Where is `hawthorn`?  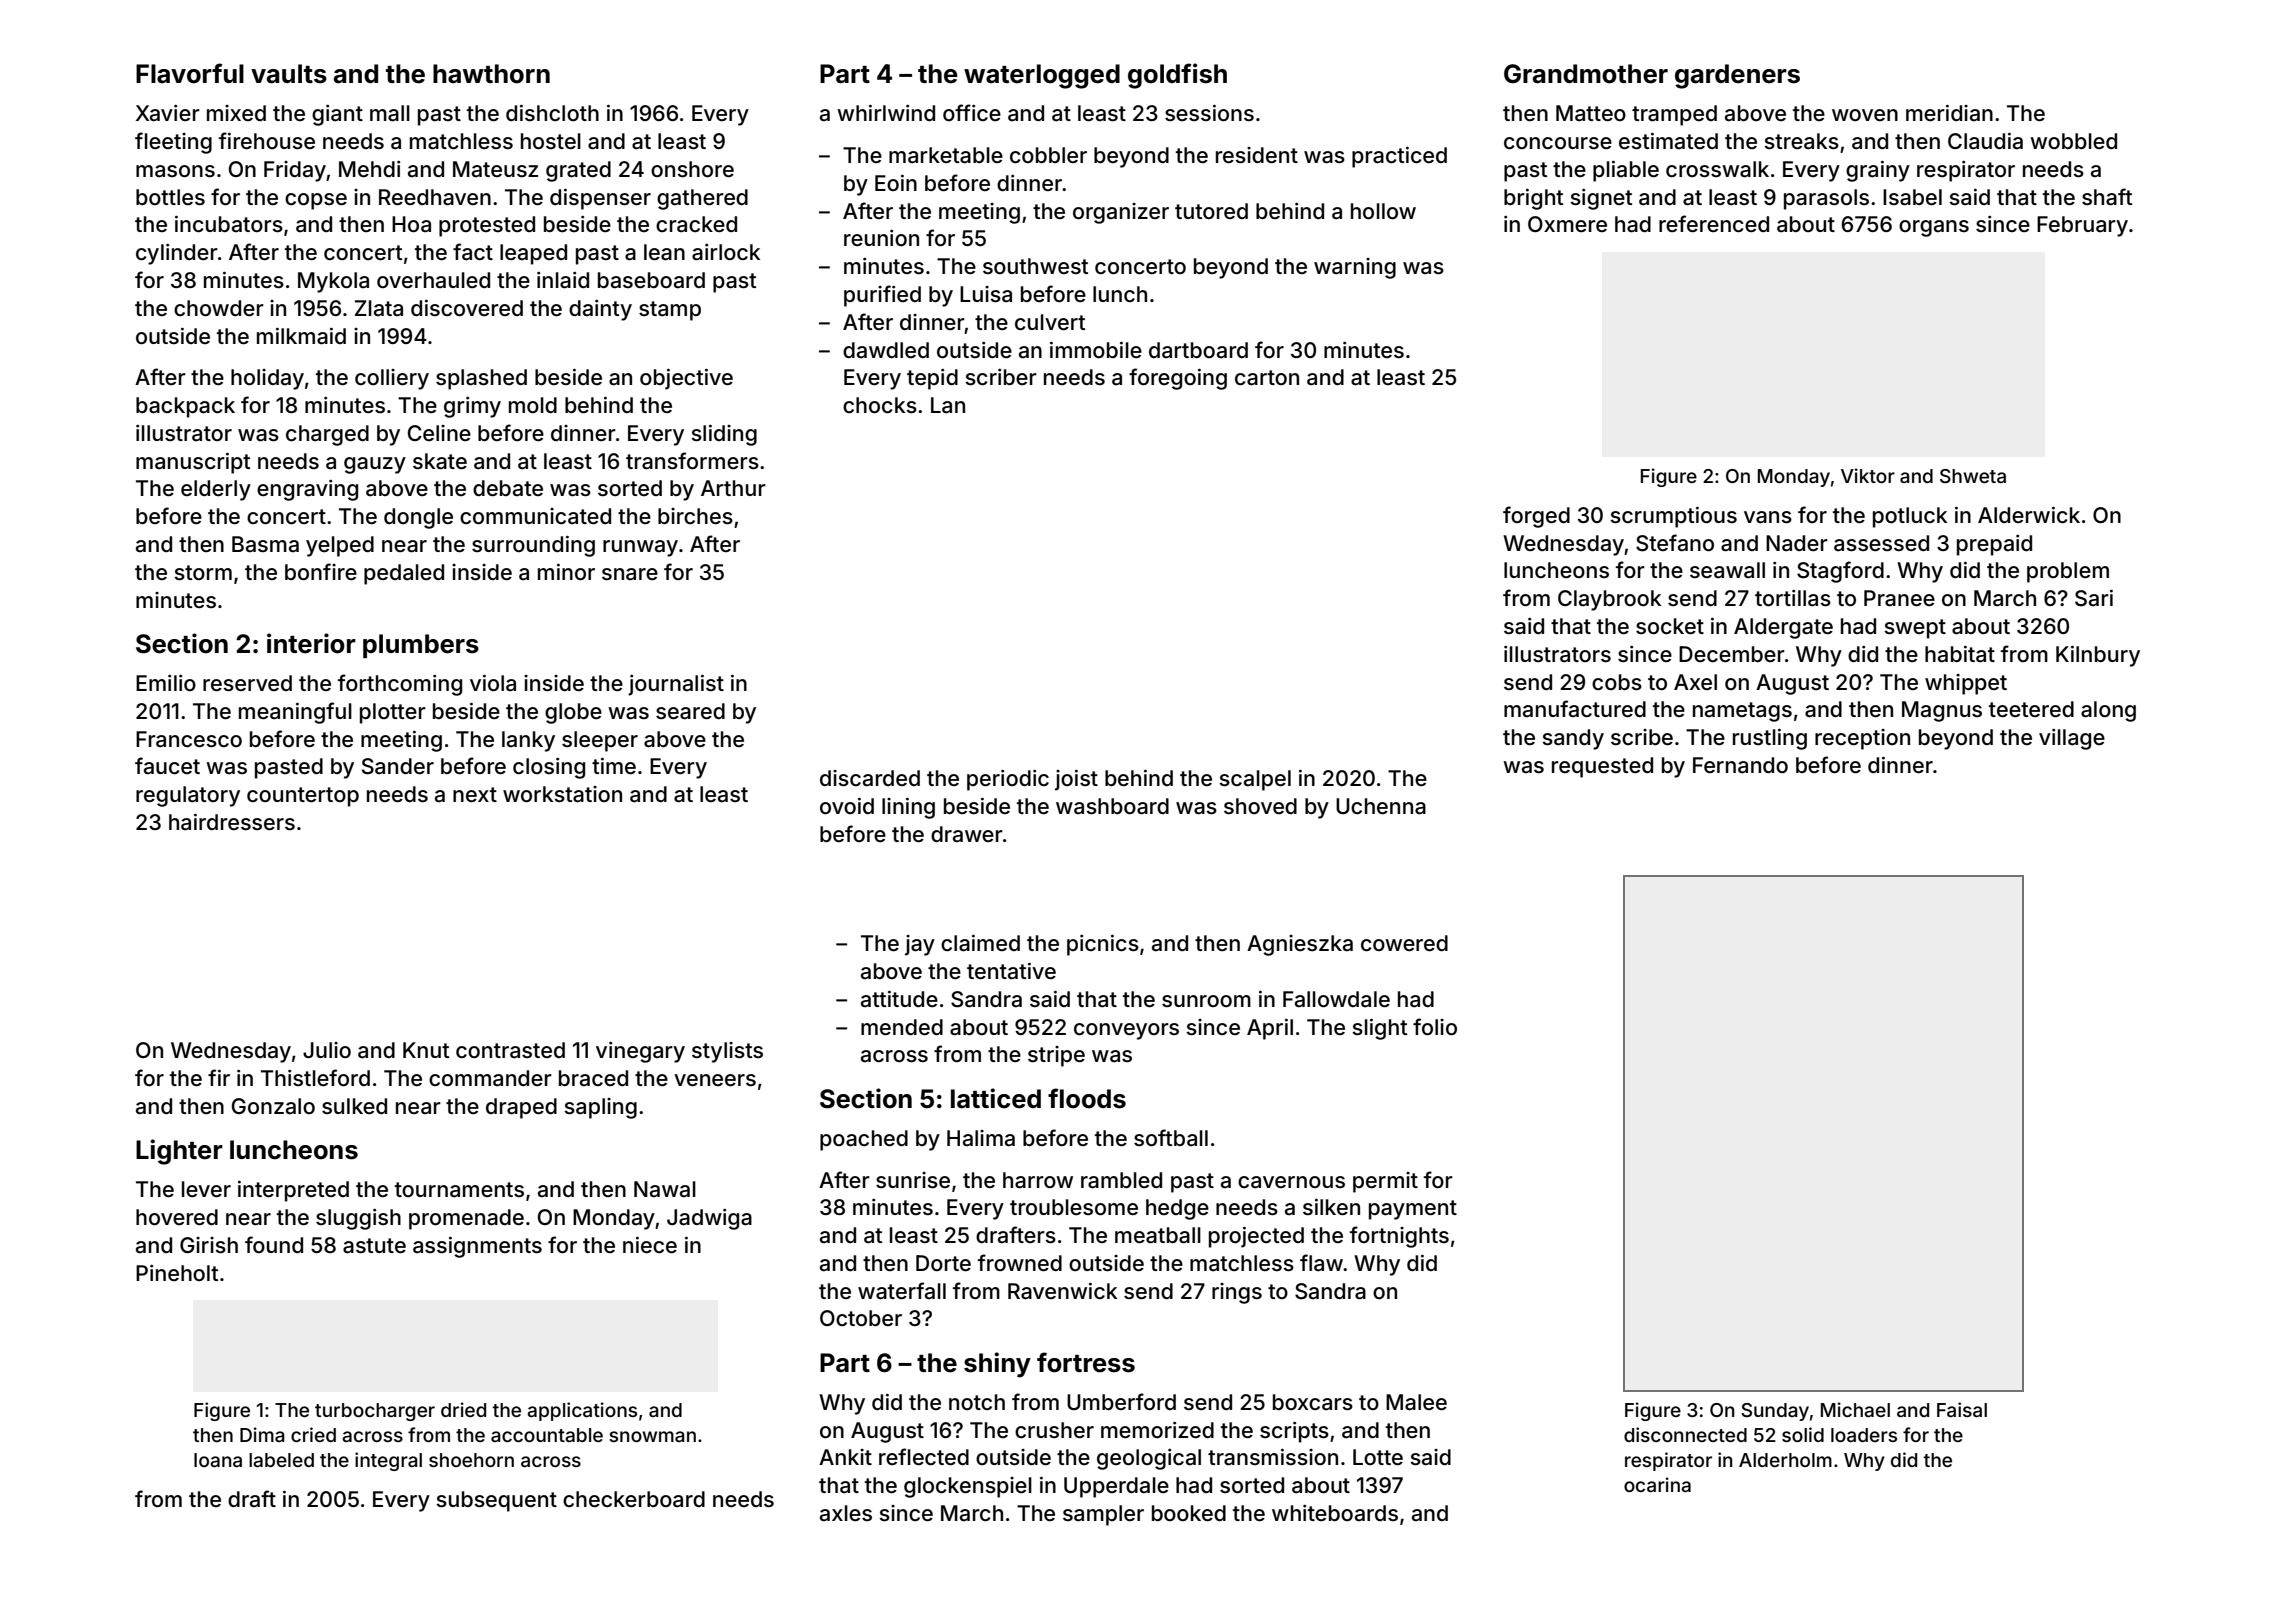
hawthorn is located at coordinates (491, 74).
